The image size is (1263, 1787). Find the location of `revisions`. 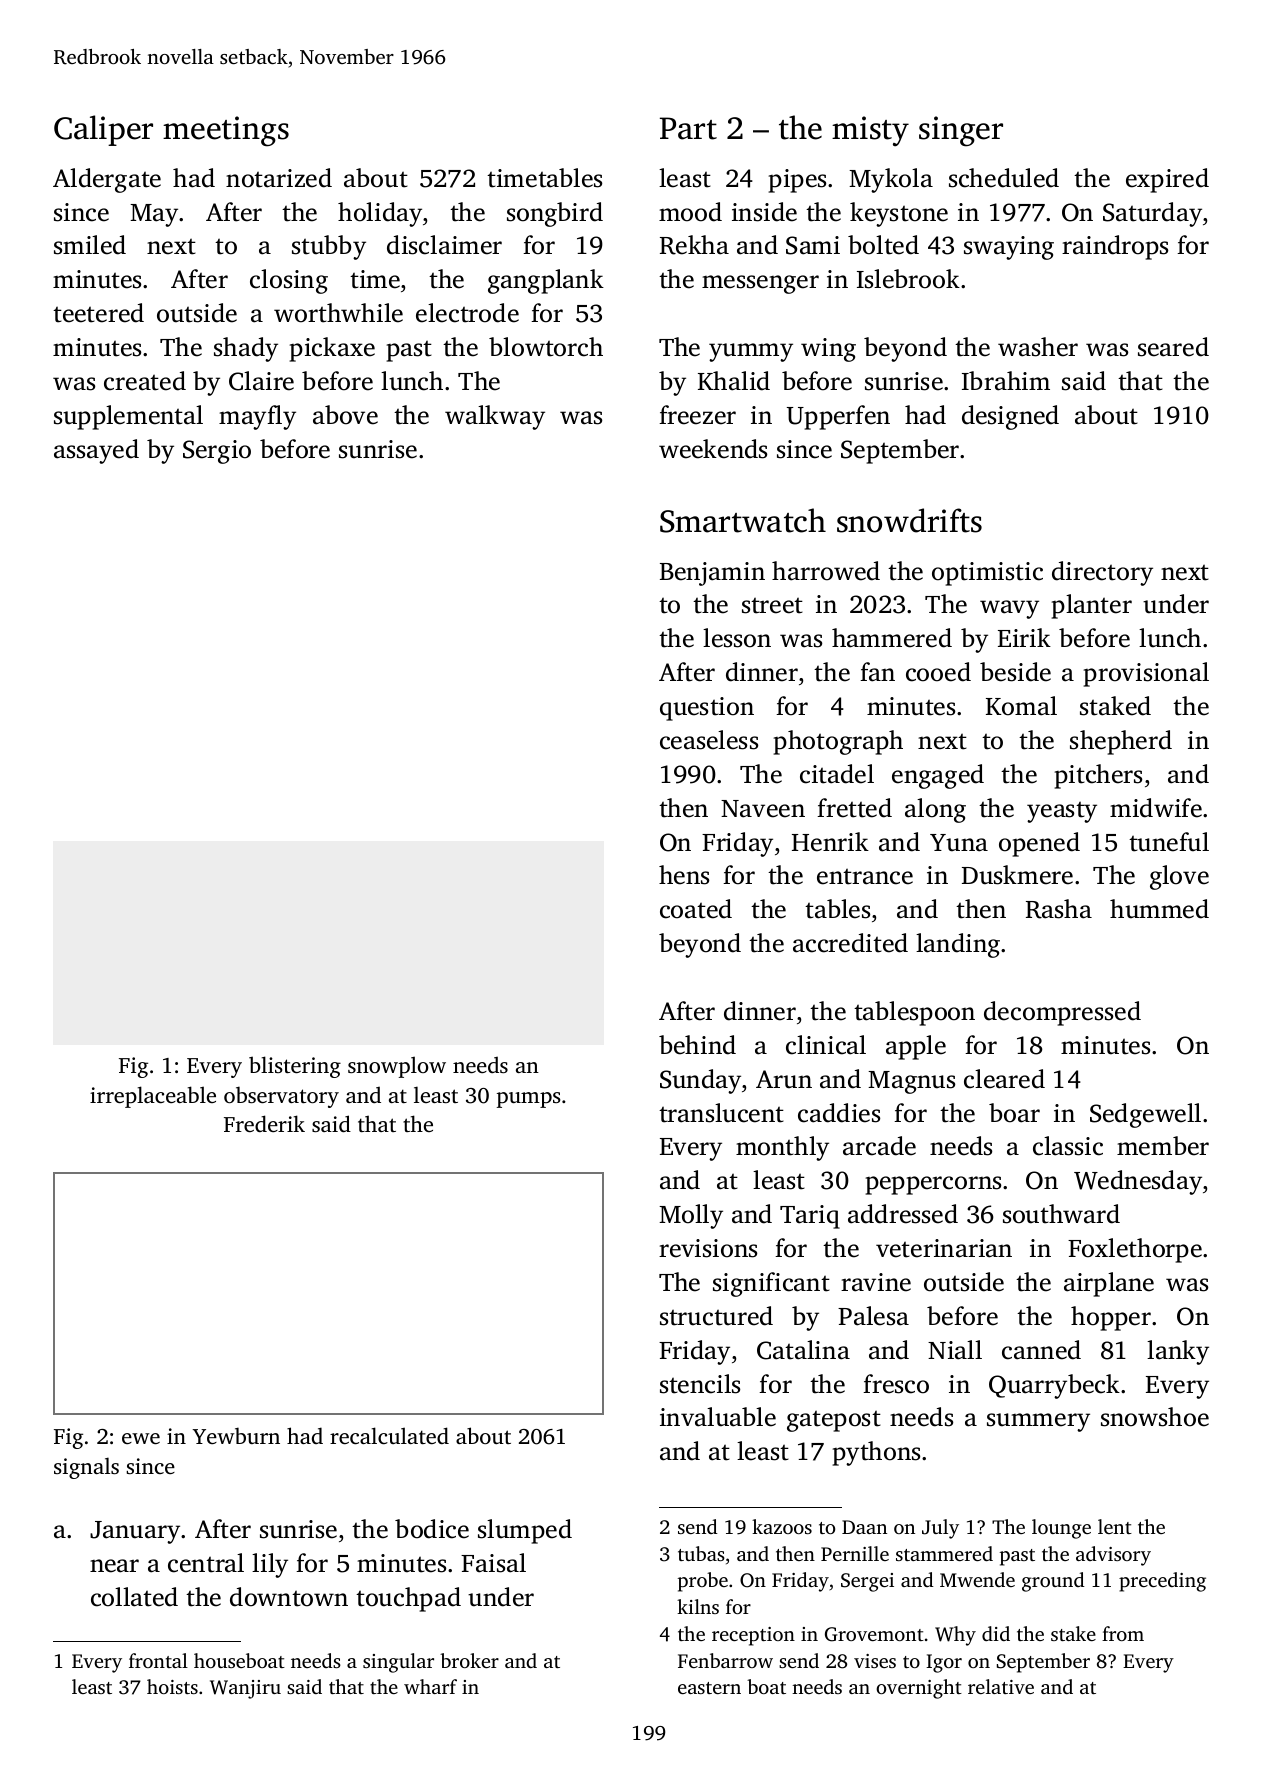

revisions is located at coordinates (708, 1248).
